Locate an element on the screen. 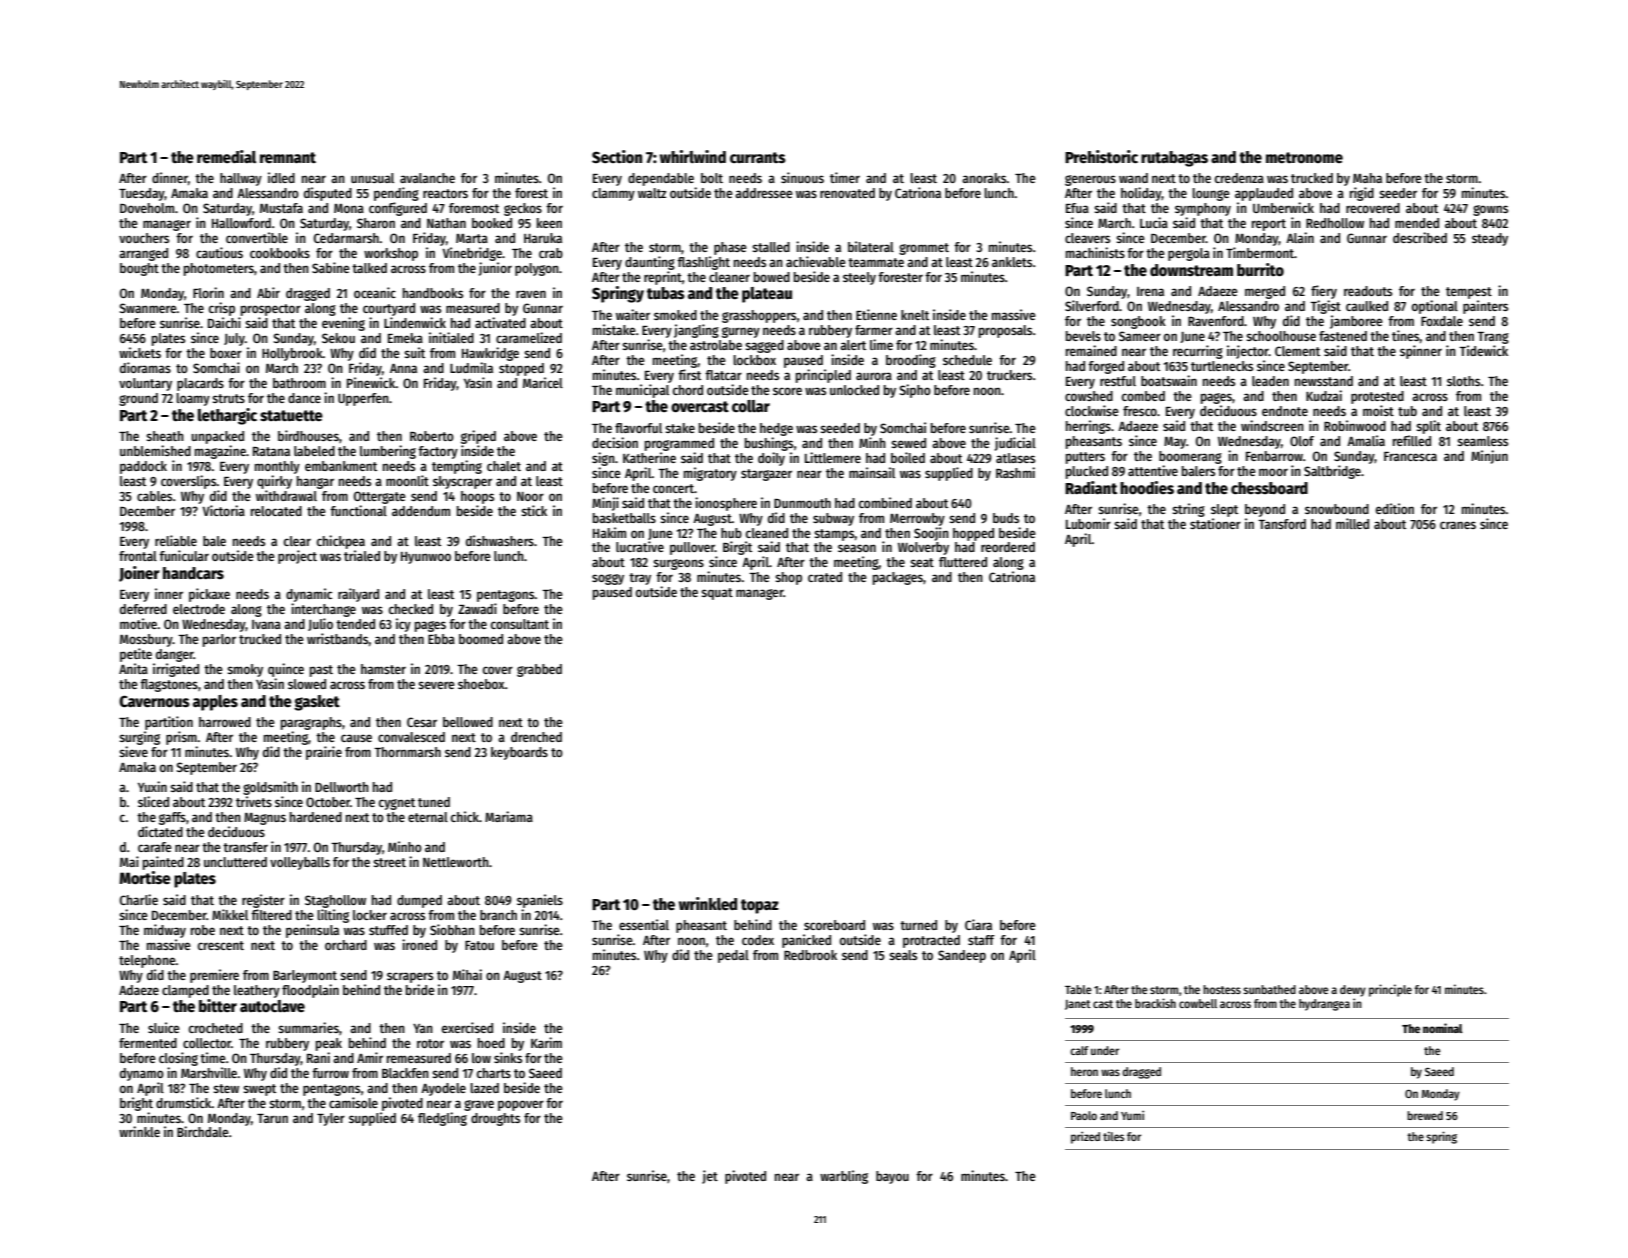 This screenshot has height=1258, width=1628. jet is located at coordinates (710, 1177).
